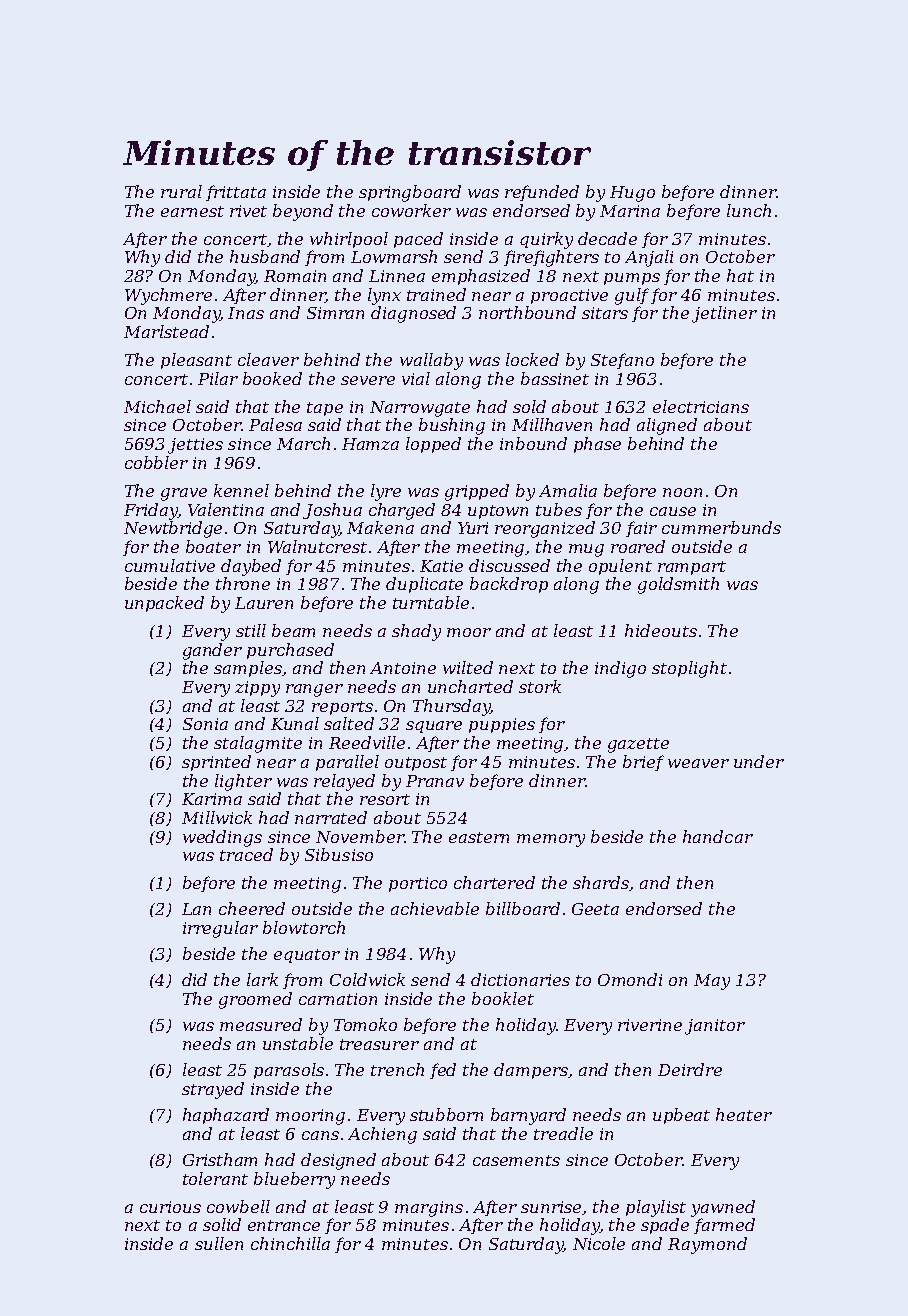 The width and height of the page is (908, 1316). I want to click on sullen, so click(219, 1243).
